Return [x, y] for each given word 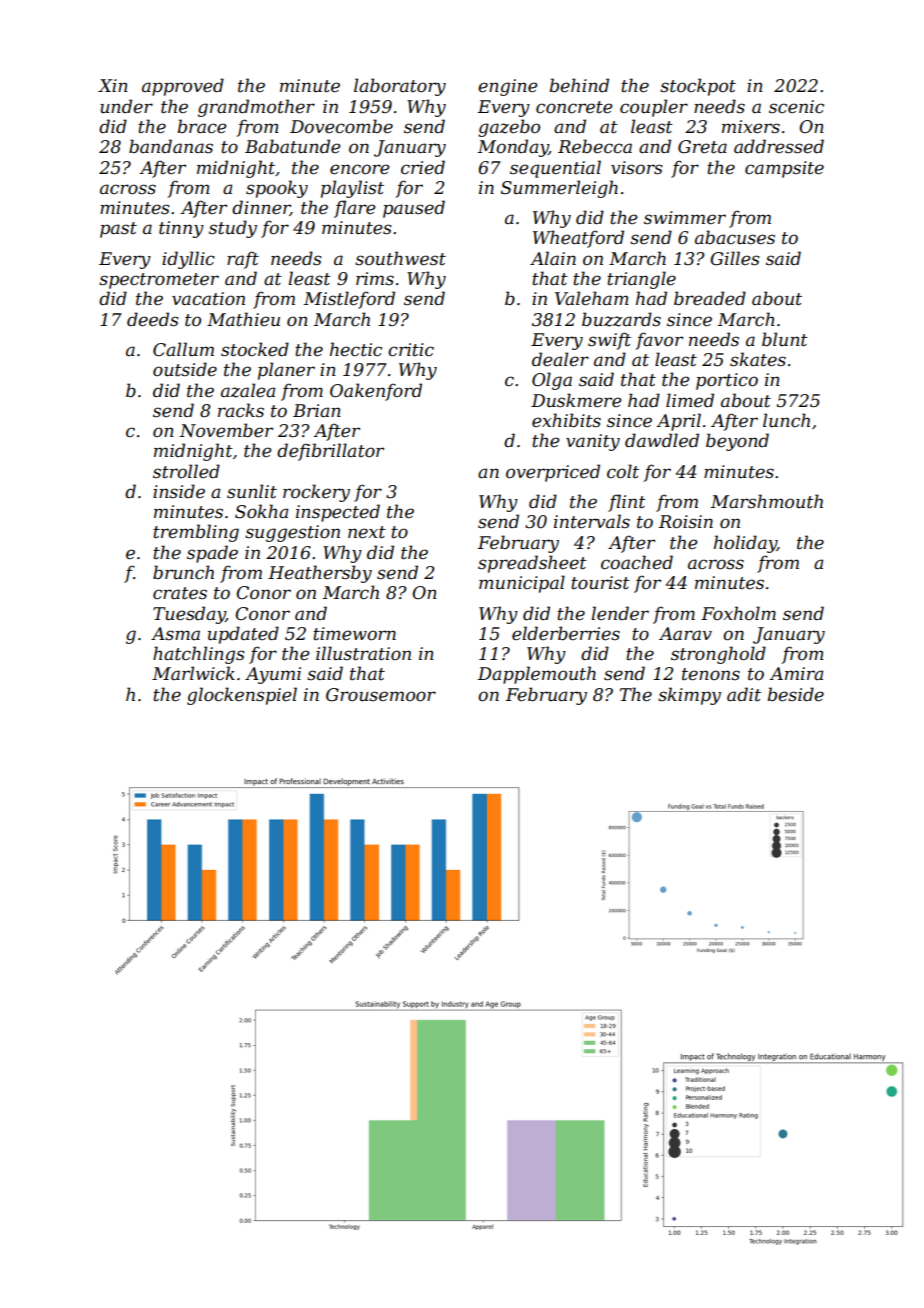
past [118, 230]
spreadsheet [532, 564]
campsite [784, 169]
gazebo [509, 128]
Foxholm [738, 613]
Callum [183, 349]
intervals [592, 521]
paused [414, 209]
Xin [113, 85]
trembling [196, 533]
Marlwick [193, 673]
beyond [737, 442]
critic [411, 350]
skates [758, 359]
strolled [186, 471]
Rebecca [595, 146]
